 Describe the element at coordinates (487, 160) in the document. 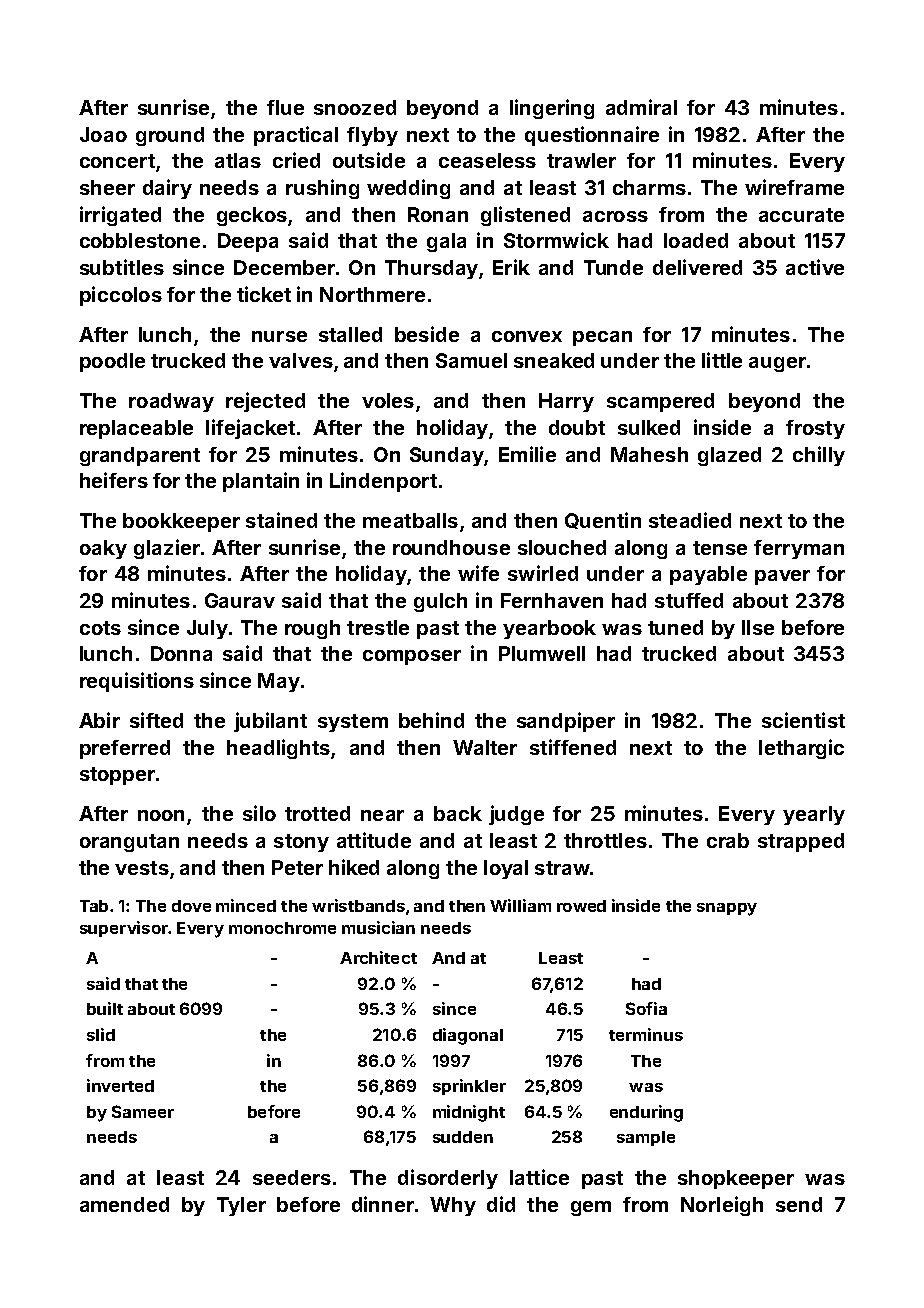

I see `ceaseless` at that location.
